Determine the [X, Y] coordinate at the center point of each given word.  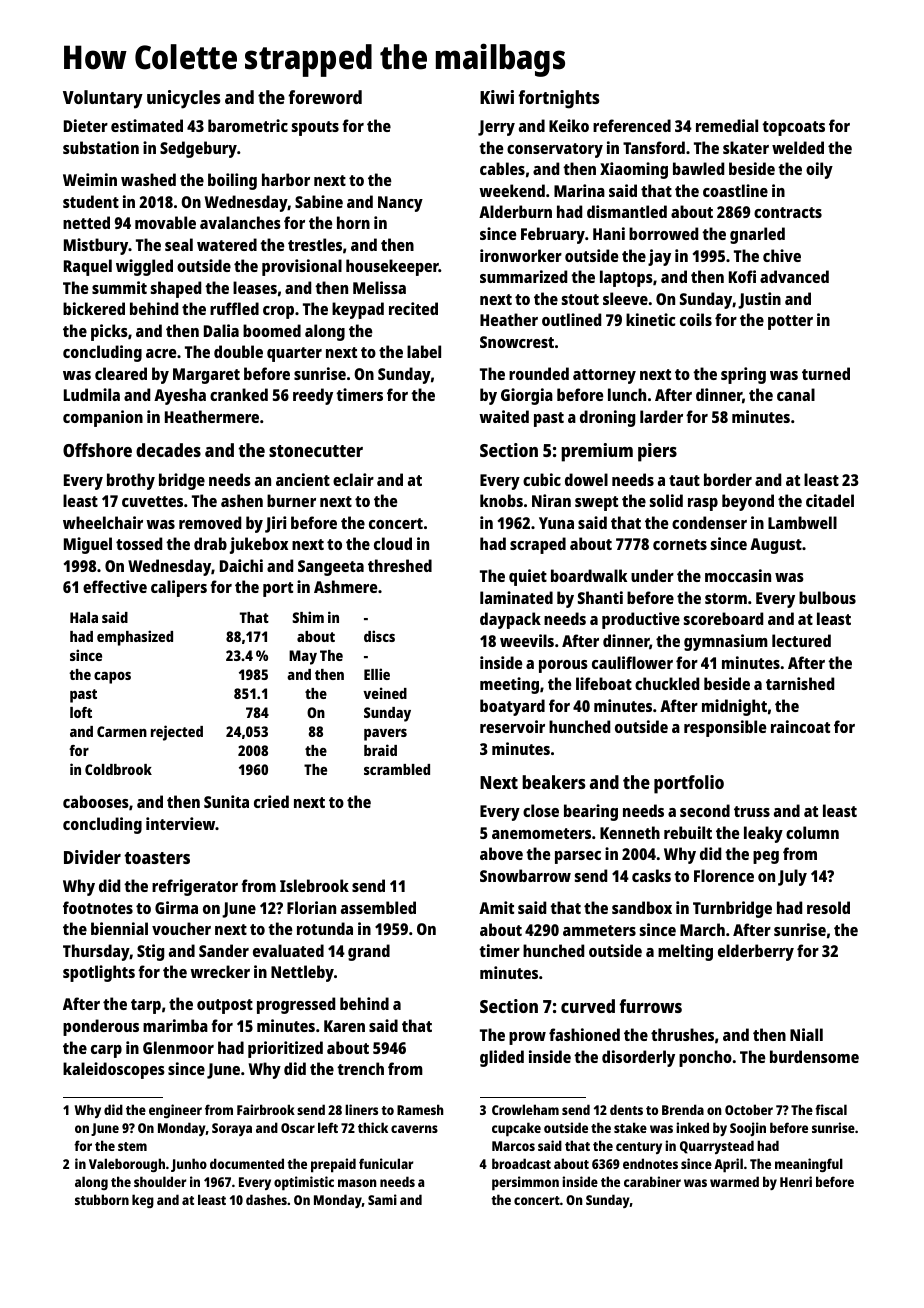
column [812, 832]
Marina [579, 190]
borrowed [663, 233]
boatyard [512, 707]
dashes [266, 1199]
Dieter [86, 125]
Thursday [96, 952]
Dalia [221, 330]
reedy [313, 396]
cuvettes [152, 501]
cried [271, 801]
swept [596, 503]
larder [661, 416]
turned [826, 373]
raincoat [800, 726]
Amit [496, 907]
